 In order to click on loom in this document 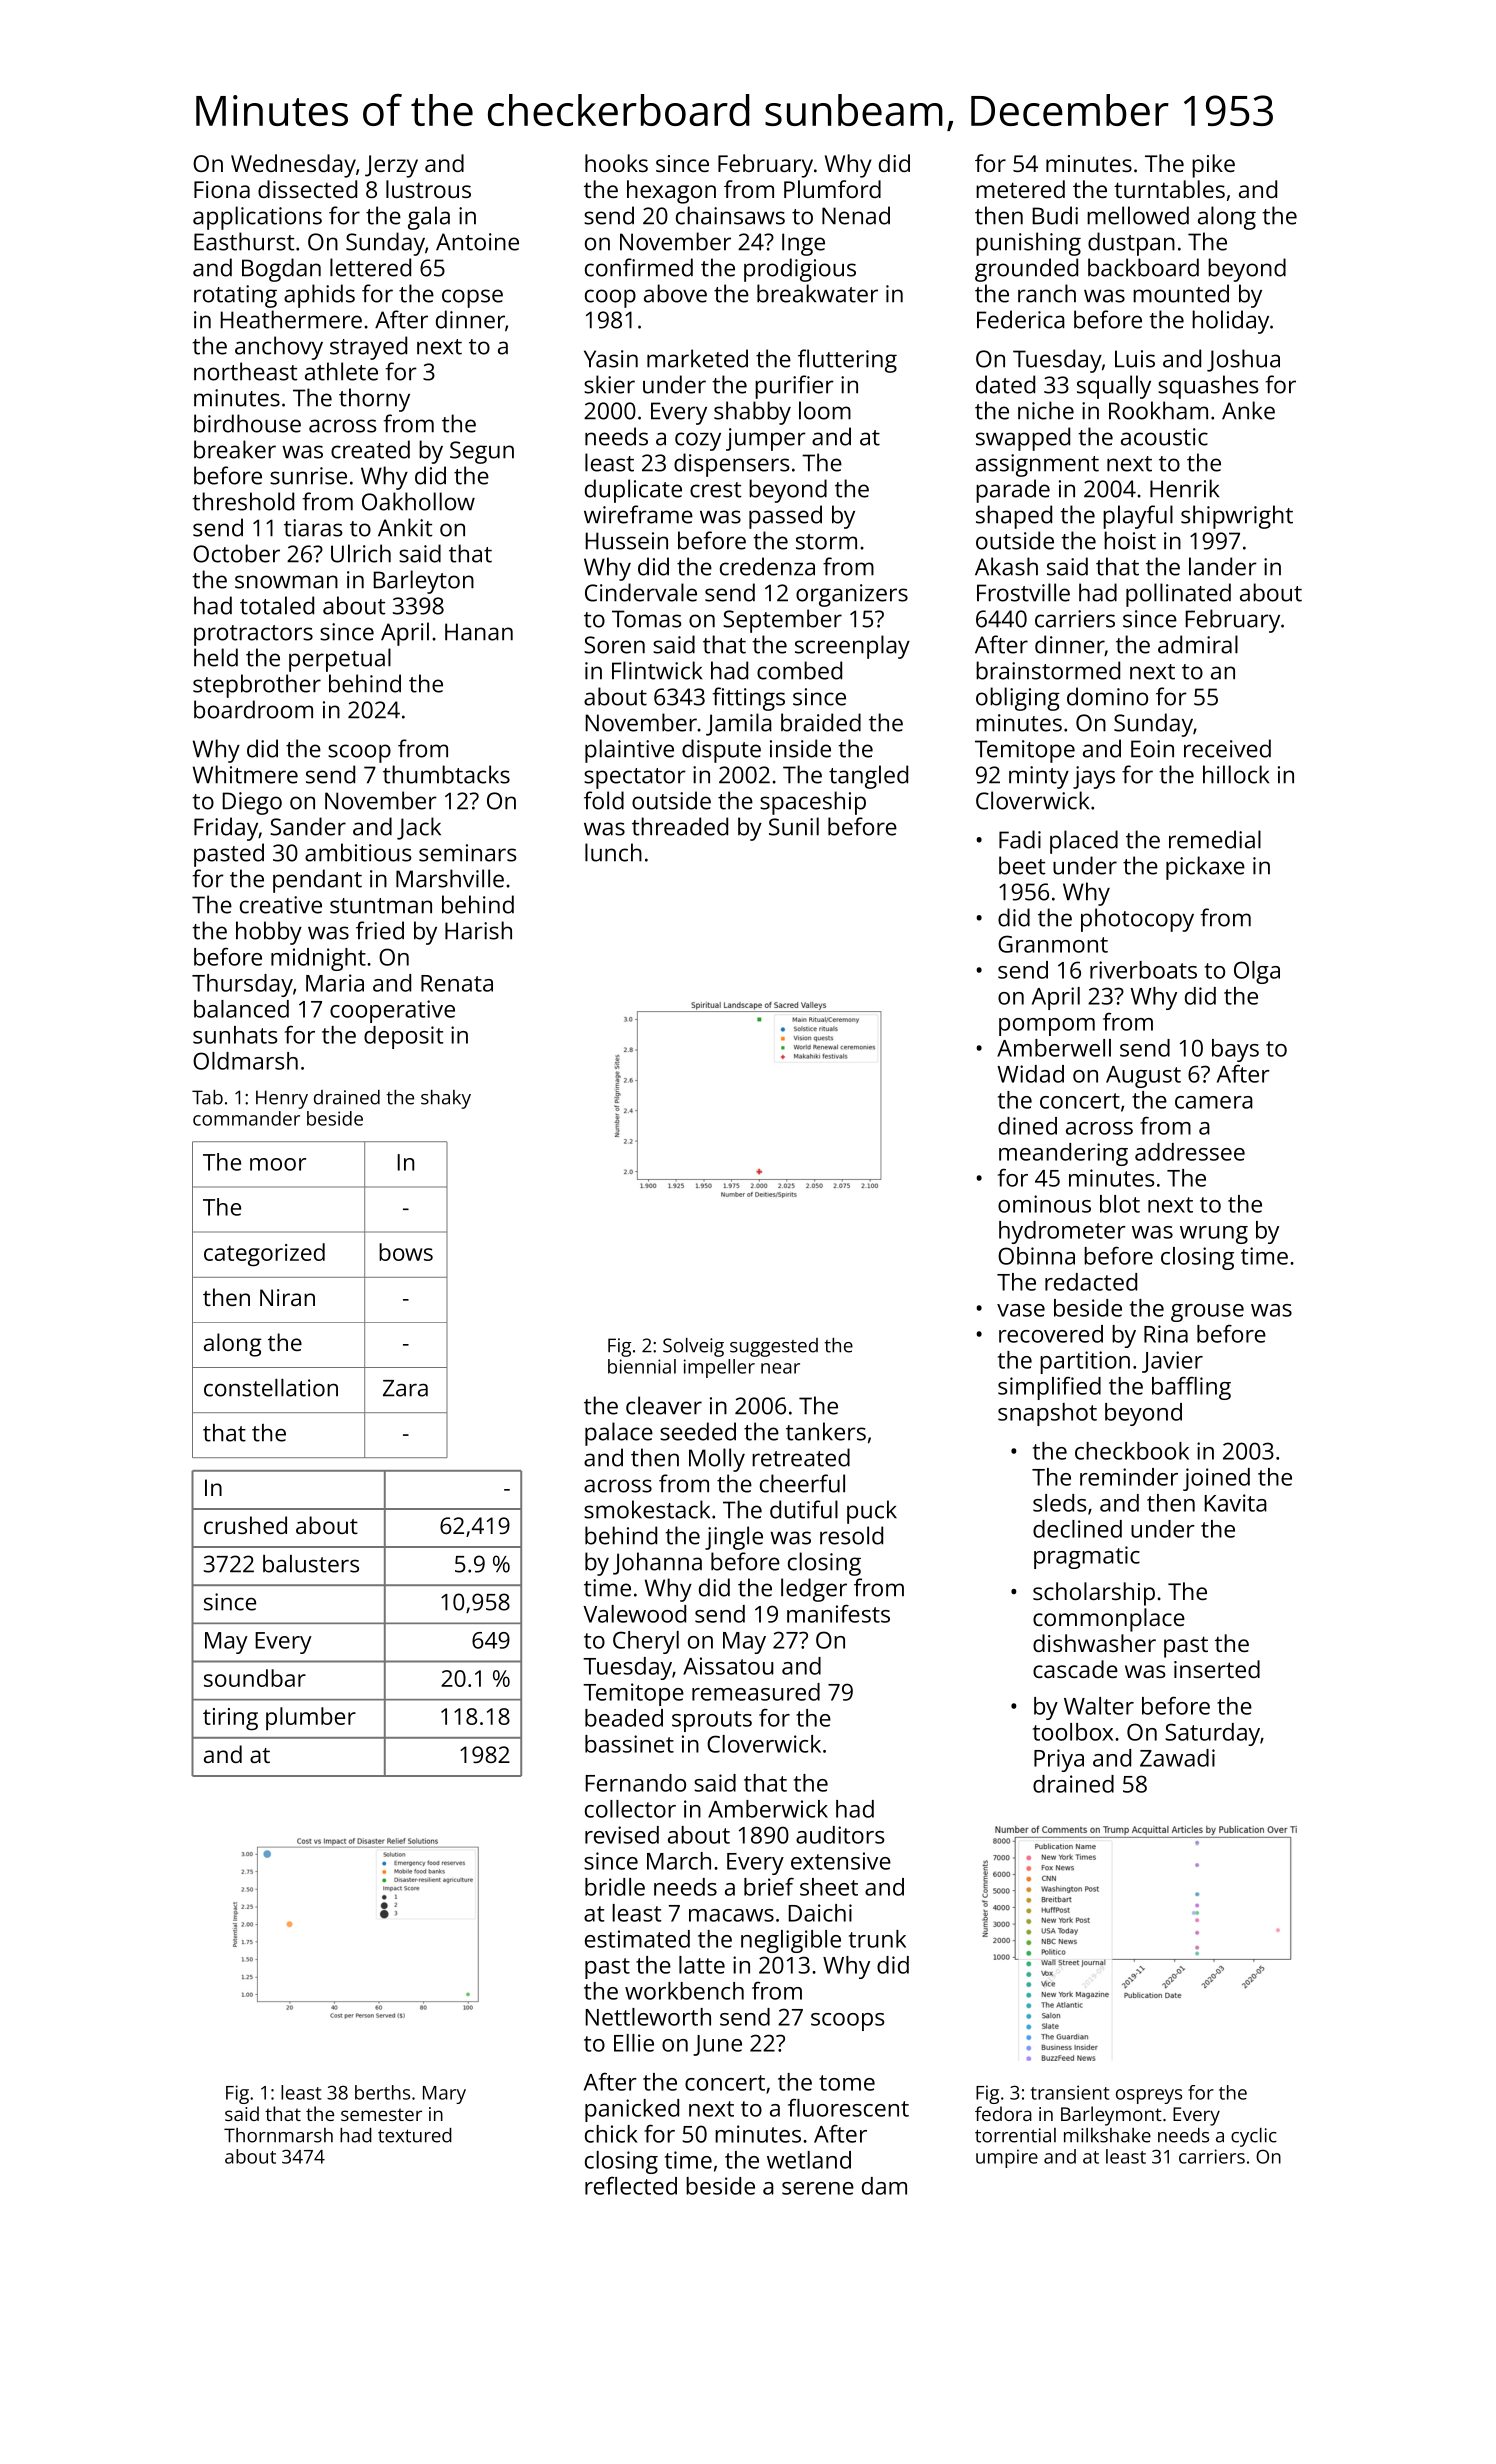, I will do `click(825, 410)`.
